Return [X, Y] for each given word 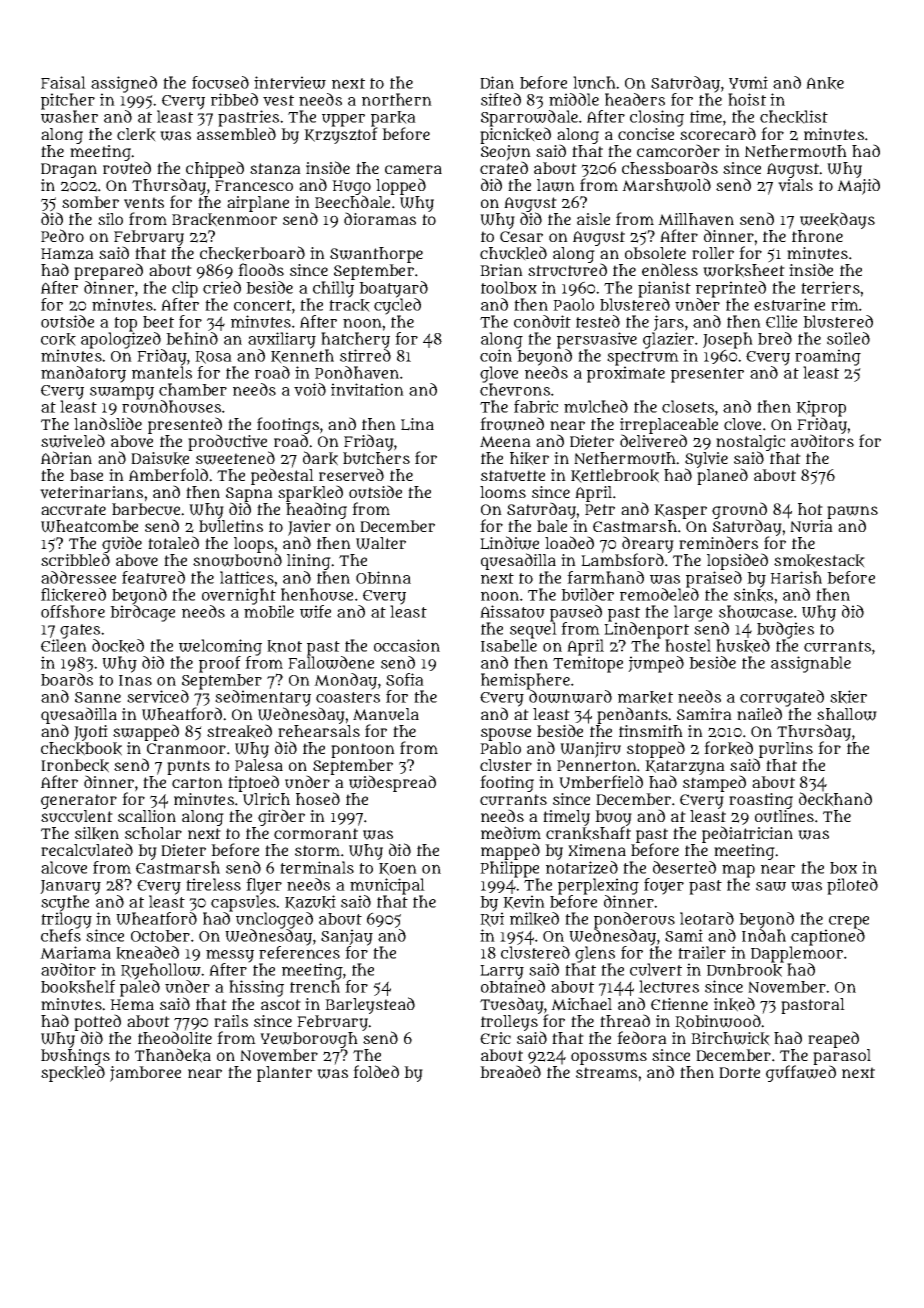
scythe [65, 903]
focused [220, 82]
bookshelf [78, 987]
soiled [848, 338]
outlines [784, 816]
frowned [512, 424]
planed [722, 476]
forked [728, 748]
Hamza [67, 254]
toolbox [509, 287]
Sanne [98, 697]
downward [570, 696]
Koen [398, 869]
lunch [594, 82]
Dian [497, 82]
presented [185, 425]
